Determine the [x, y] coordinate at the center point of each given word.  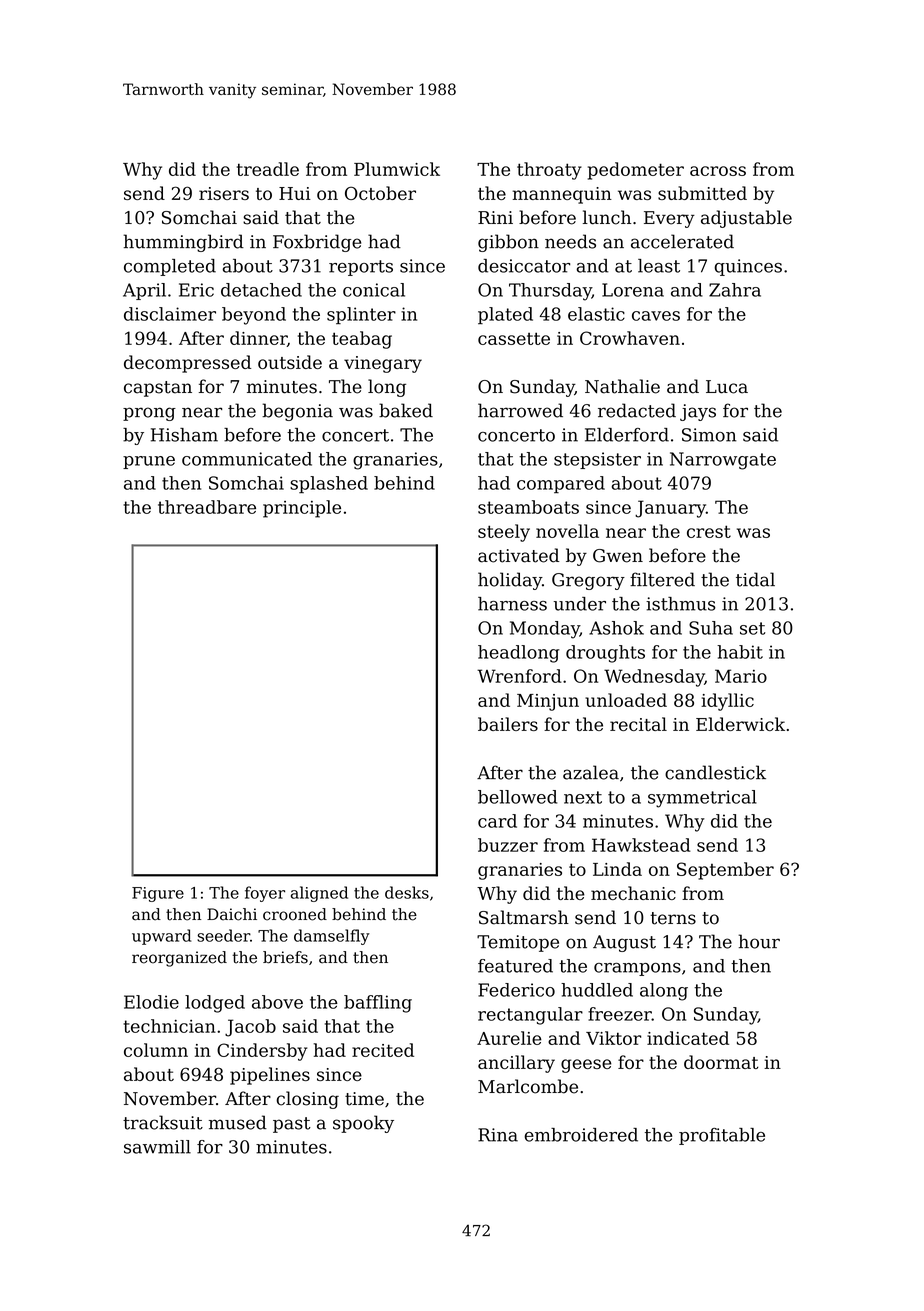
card [497, 821]
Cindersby [262, 1052]
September [725, 871]
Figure [158, 894]
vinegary [383, 364]
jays [698, 412]
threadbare [207, 507]
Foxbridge [317, 243]
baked [406, 410]
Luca [727, 387]
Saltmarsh [524, 917]
